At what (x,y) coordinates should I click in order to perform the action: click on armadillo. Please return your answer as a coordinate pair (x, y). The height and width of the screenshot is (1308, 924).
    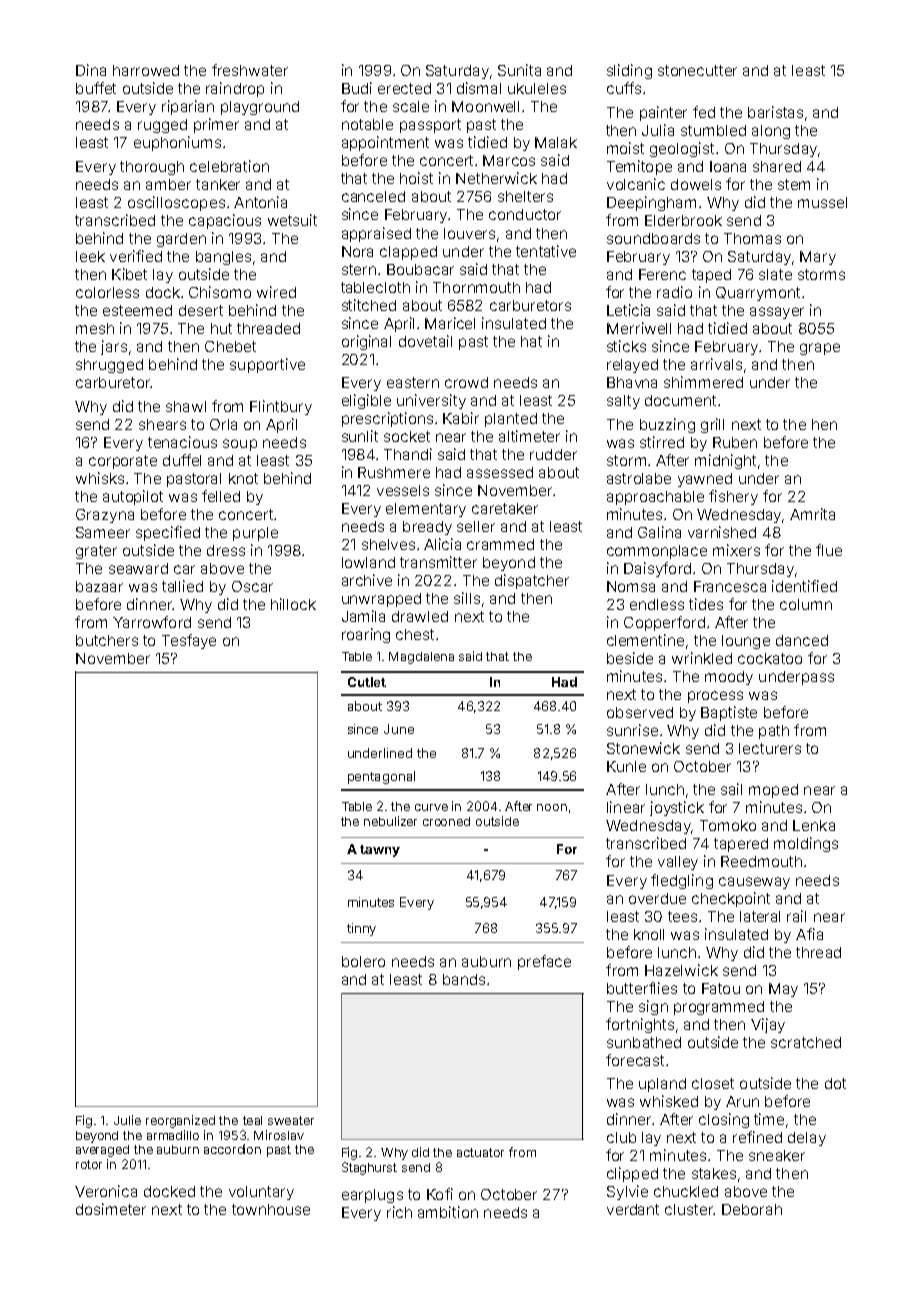
    Looking at the image, I should click on (173, 1135).
